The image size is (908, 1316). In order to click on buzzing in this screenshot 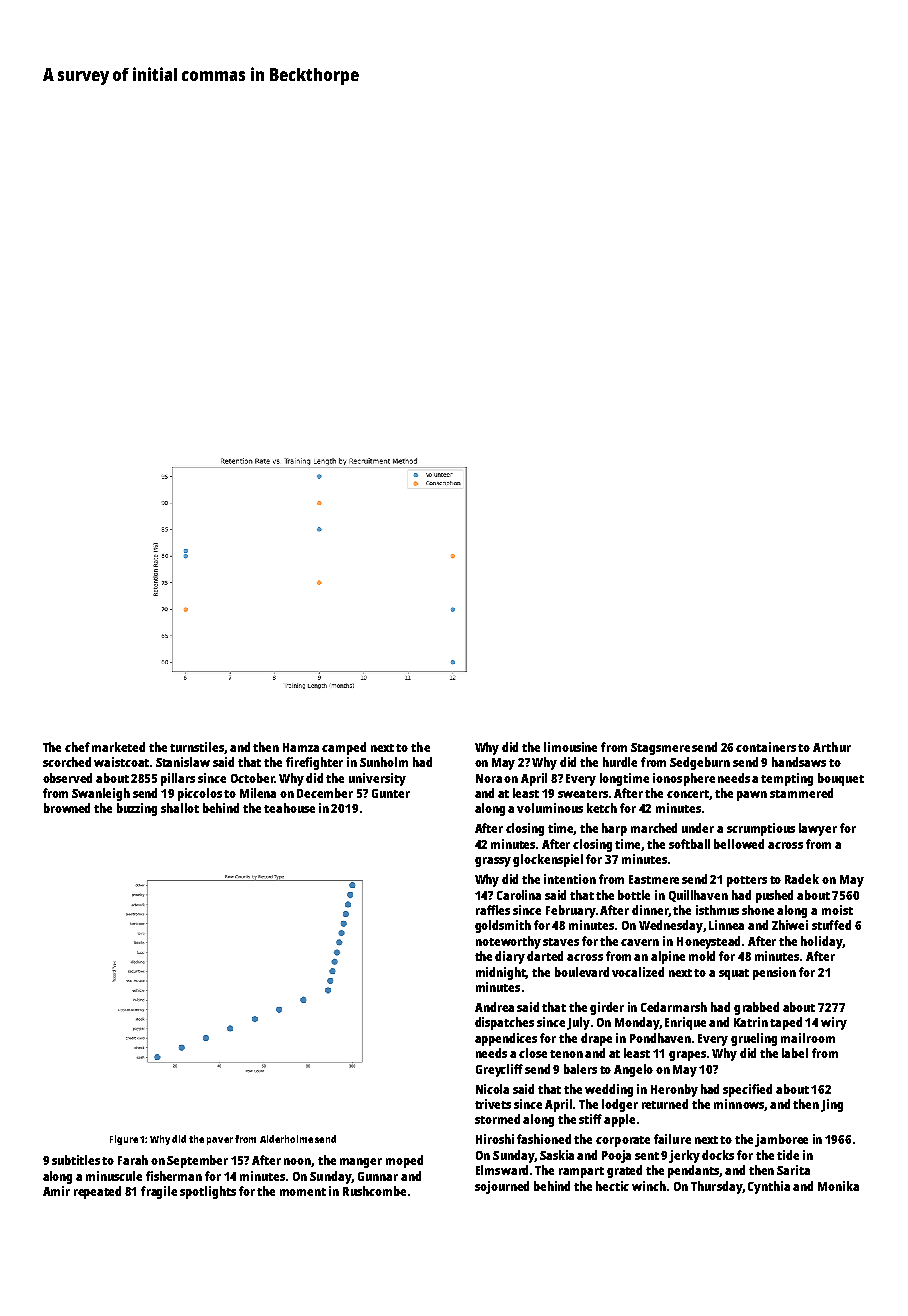, I will do `click(137, 809)`.
